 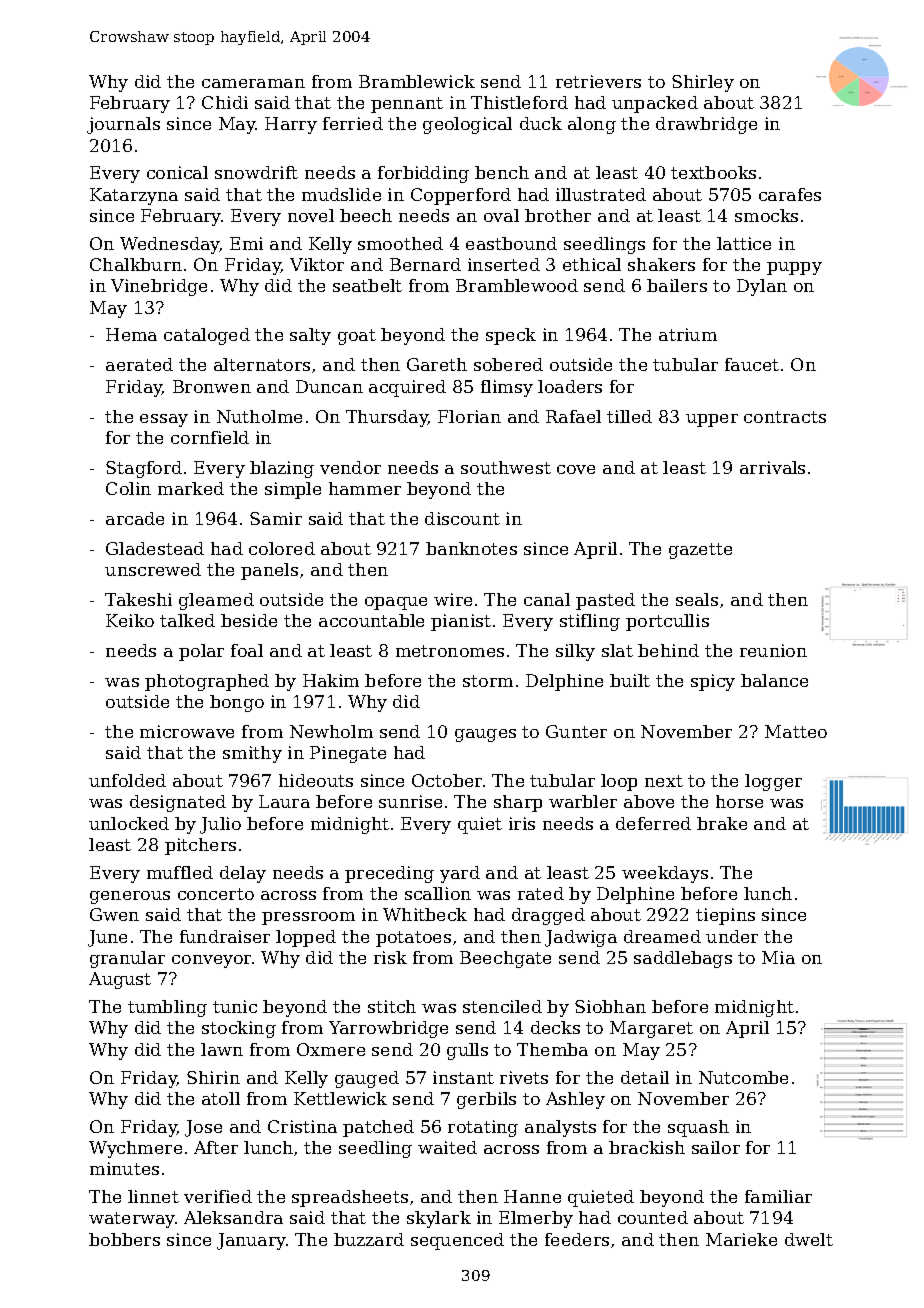 What do you see at coordinates (123, 125) in the screenshot?
I see `journals` at bounding box center [123, 125].
